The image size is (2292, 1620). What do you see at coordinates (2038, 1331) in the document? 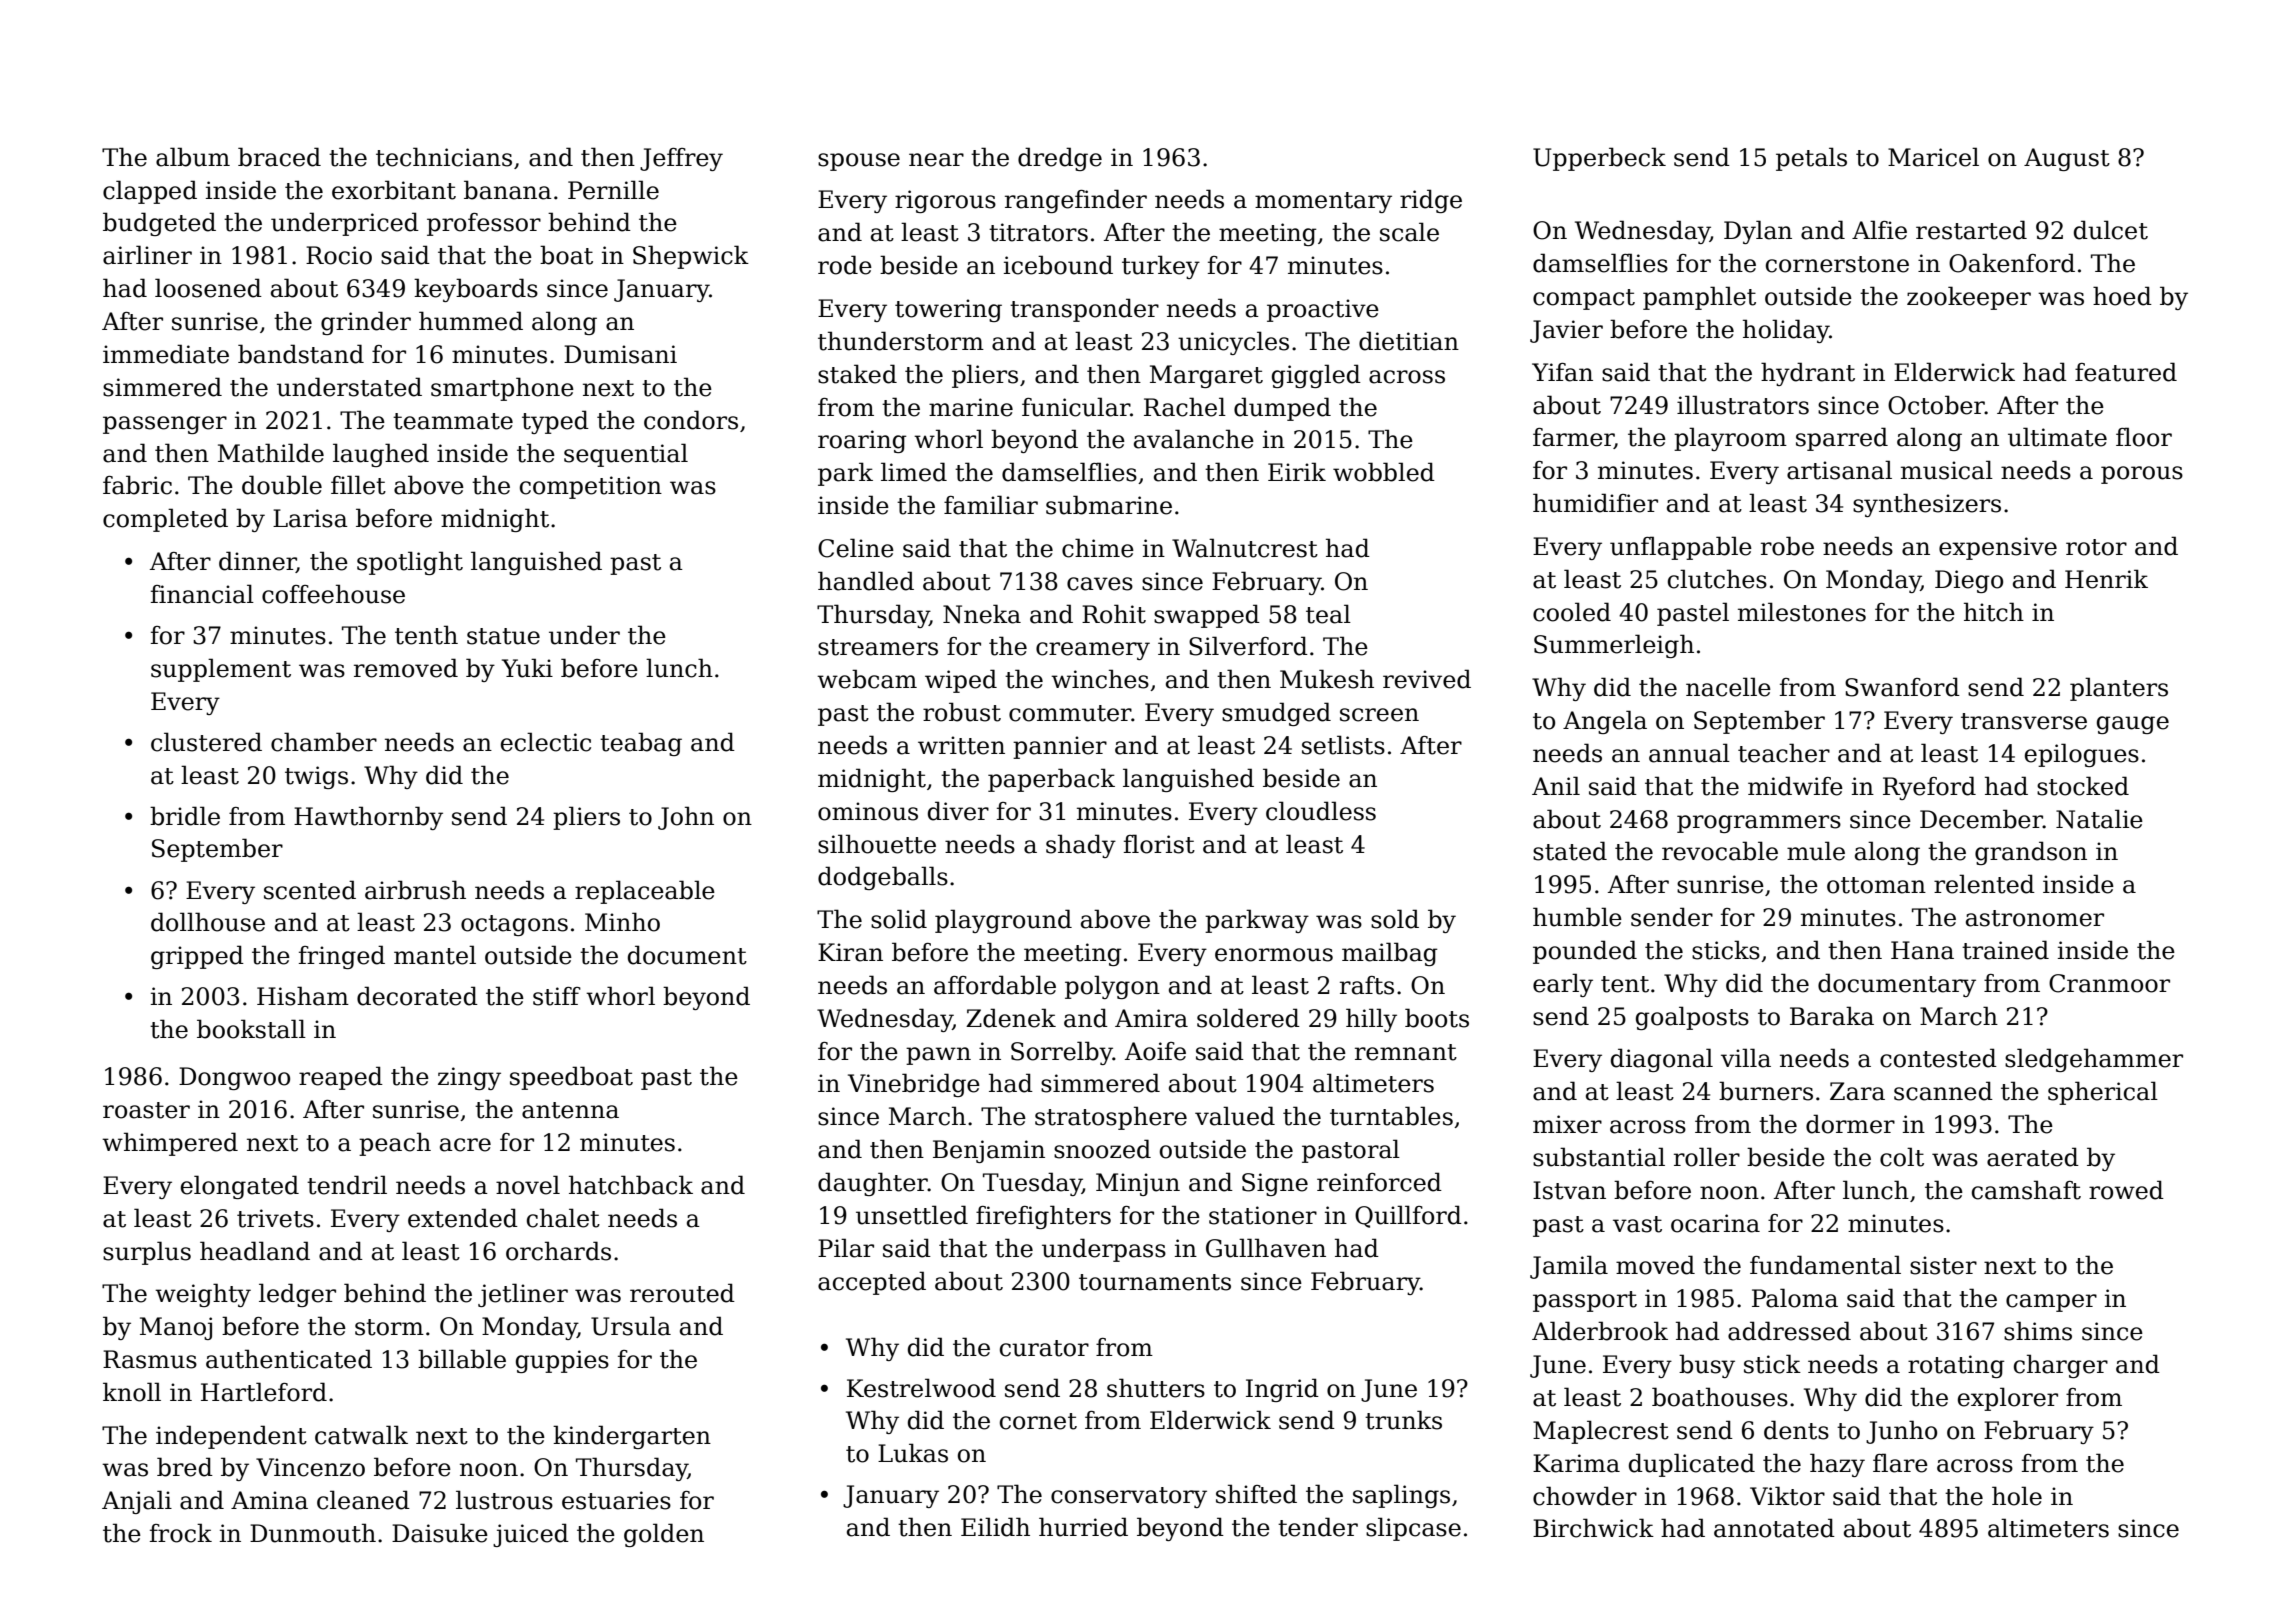
I see `shims` at bounding box center [2038, 1331].
